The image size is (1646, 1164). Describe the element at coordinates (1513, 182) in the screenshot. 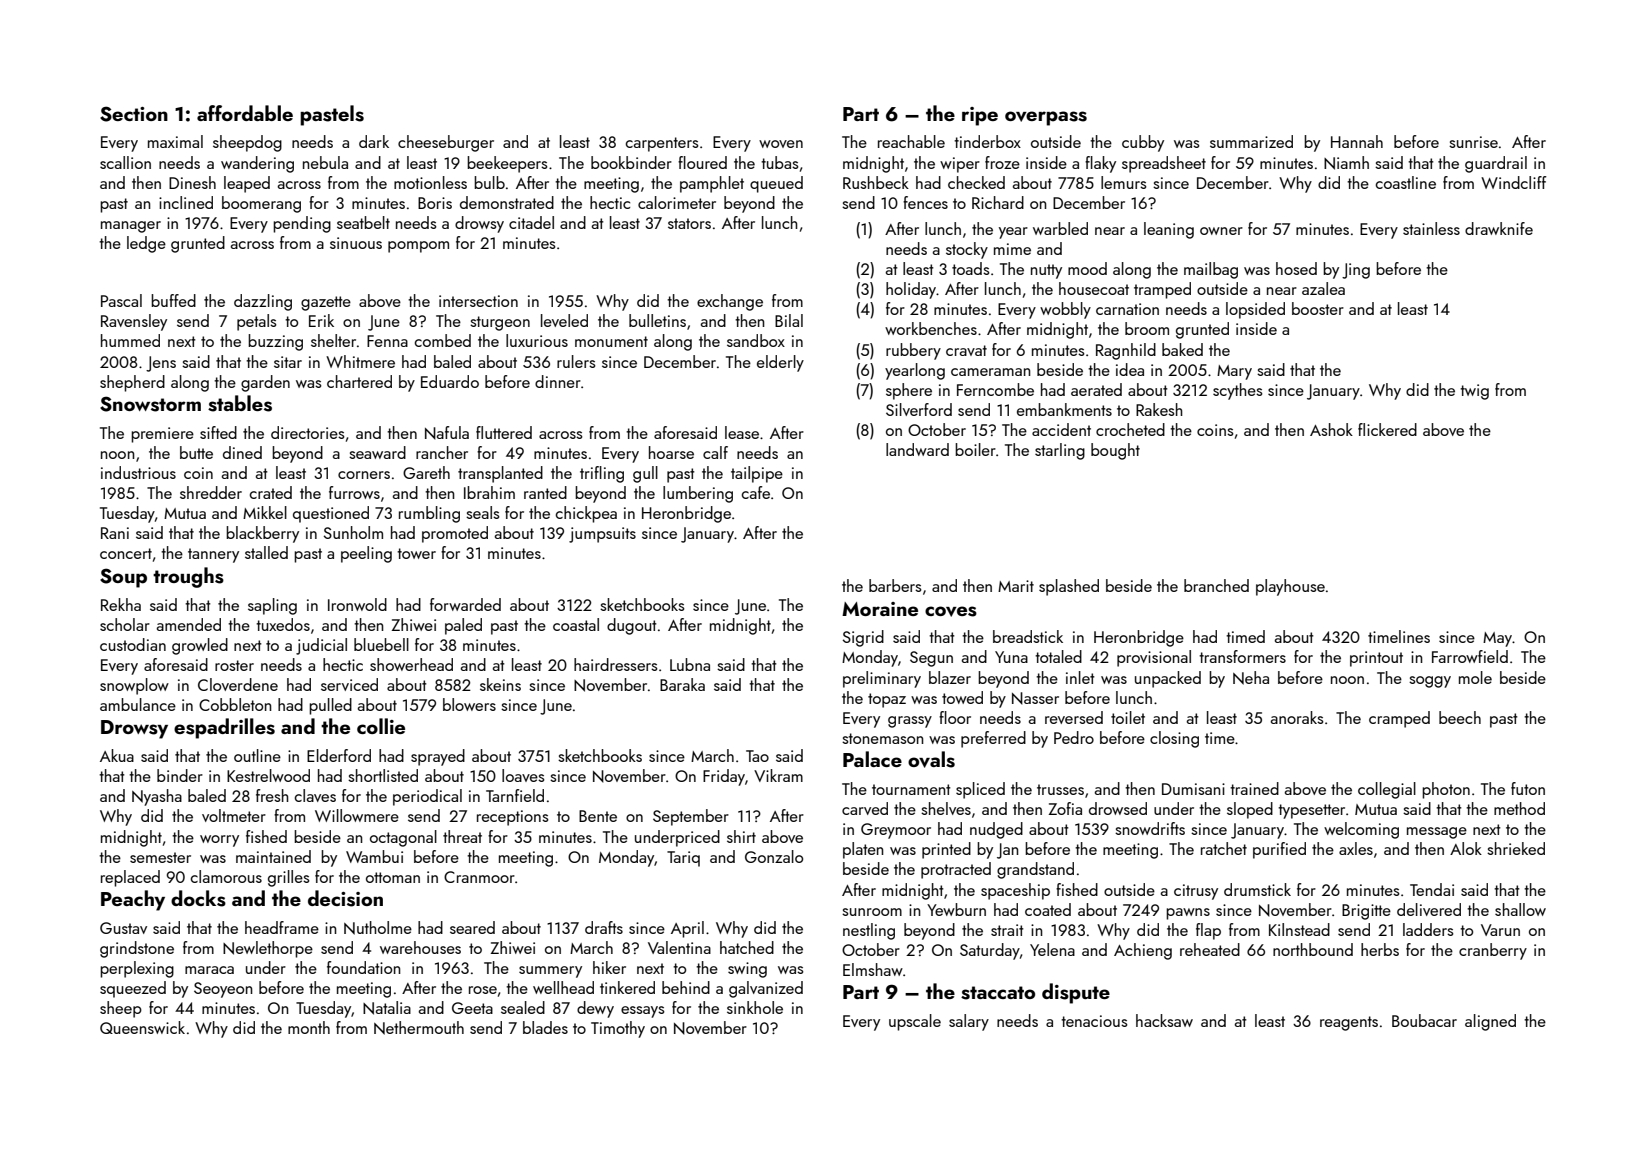

I see `Windcliff` at that location.
